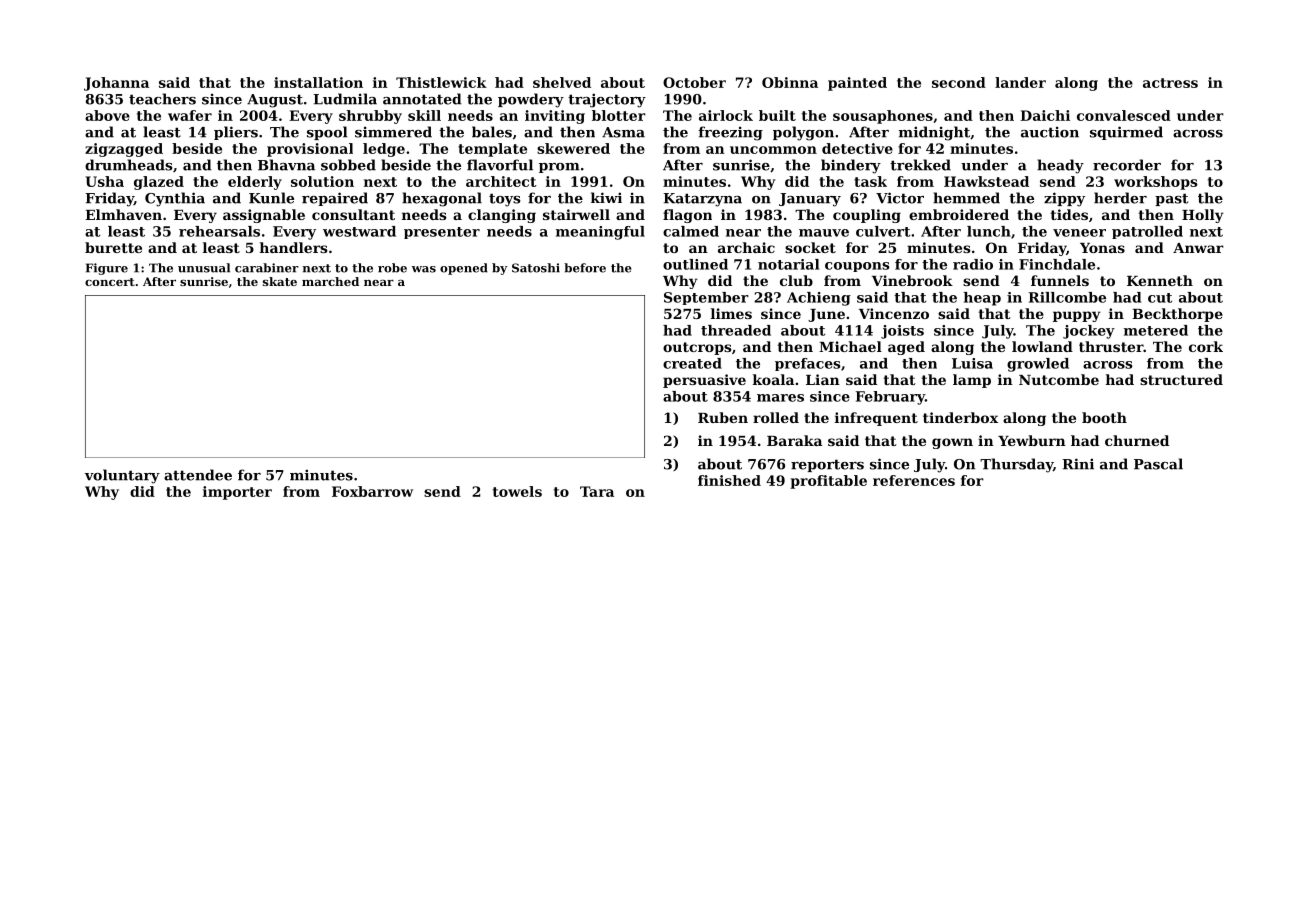 This screenshot has height=924, width=1308. What do you see at coordinates (110, 282) in the screenshot?
I see `concert` at bounding box center [110, 282].
